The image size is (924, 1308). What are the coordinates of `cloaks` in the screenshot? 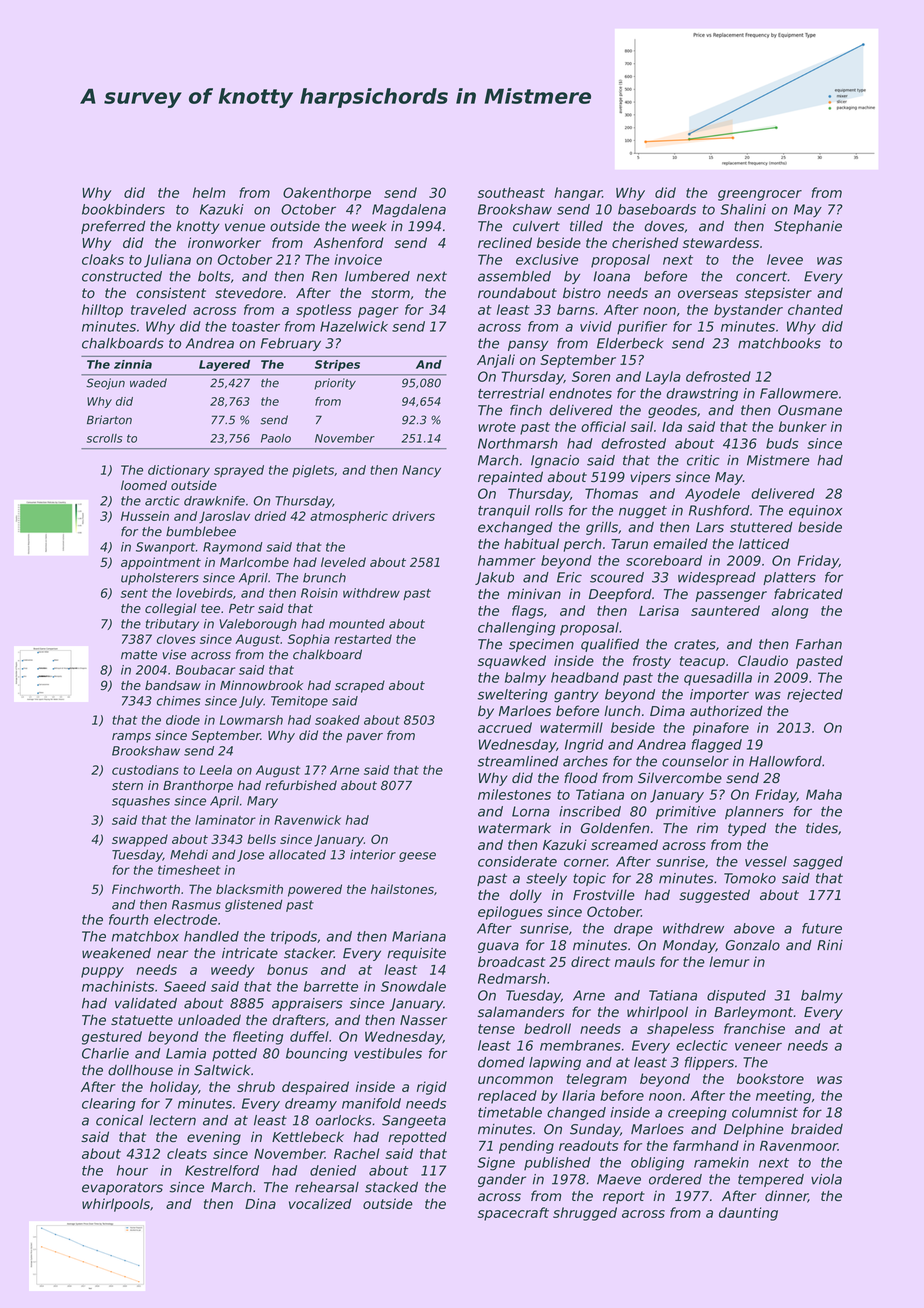 It's located at (103, 259).
